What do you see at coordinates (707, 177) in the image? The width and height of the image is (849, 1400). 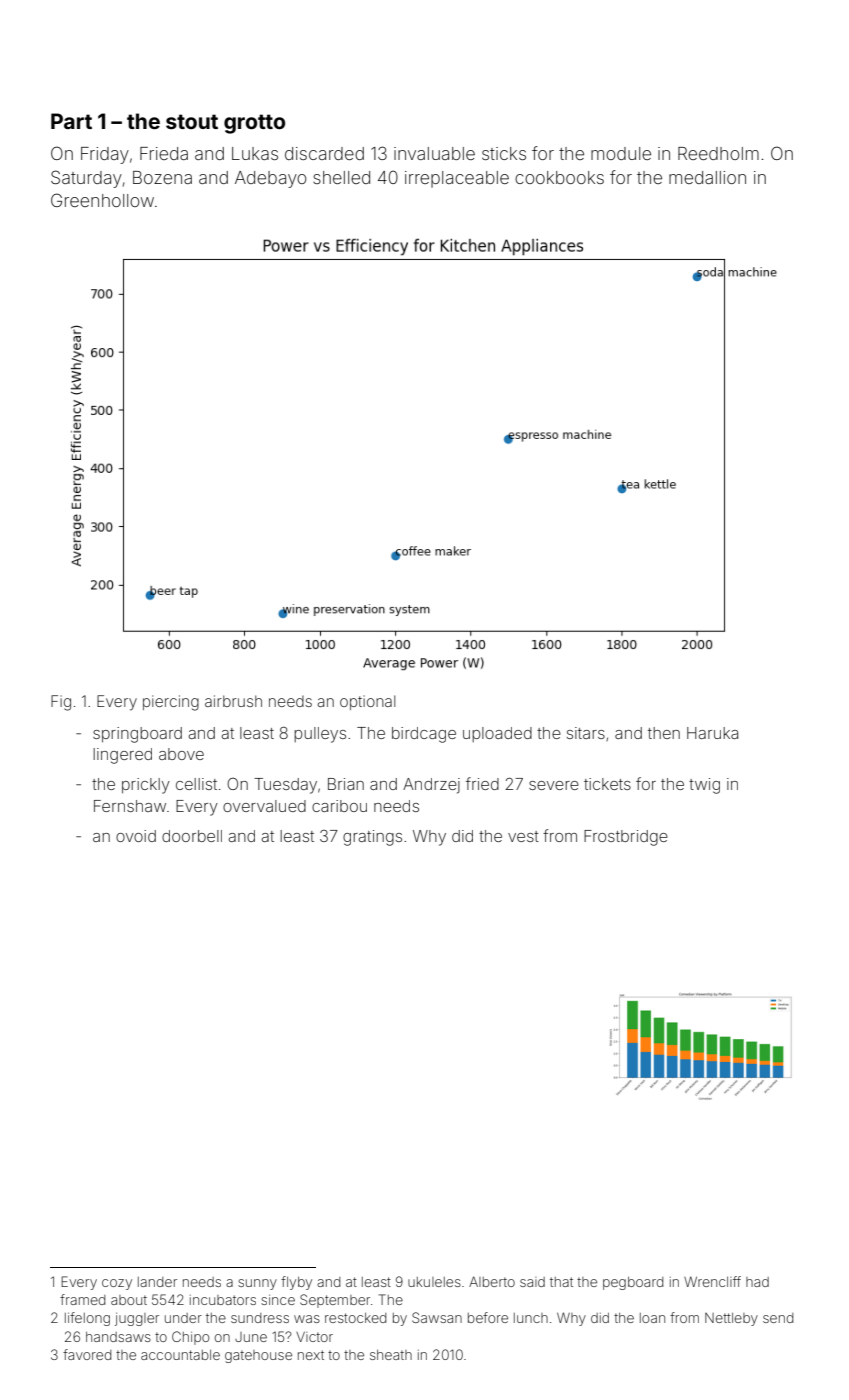 I see `medallion` at bounding box center [707, 177].
